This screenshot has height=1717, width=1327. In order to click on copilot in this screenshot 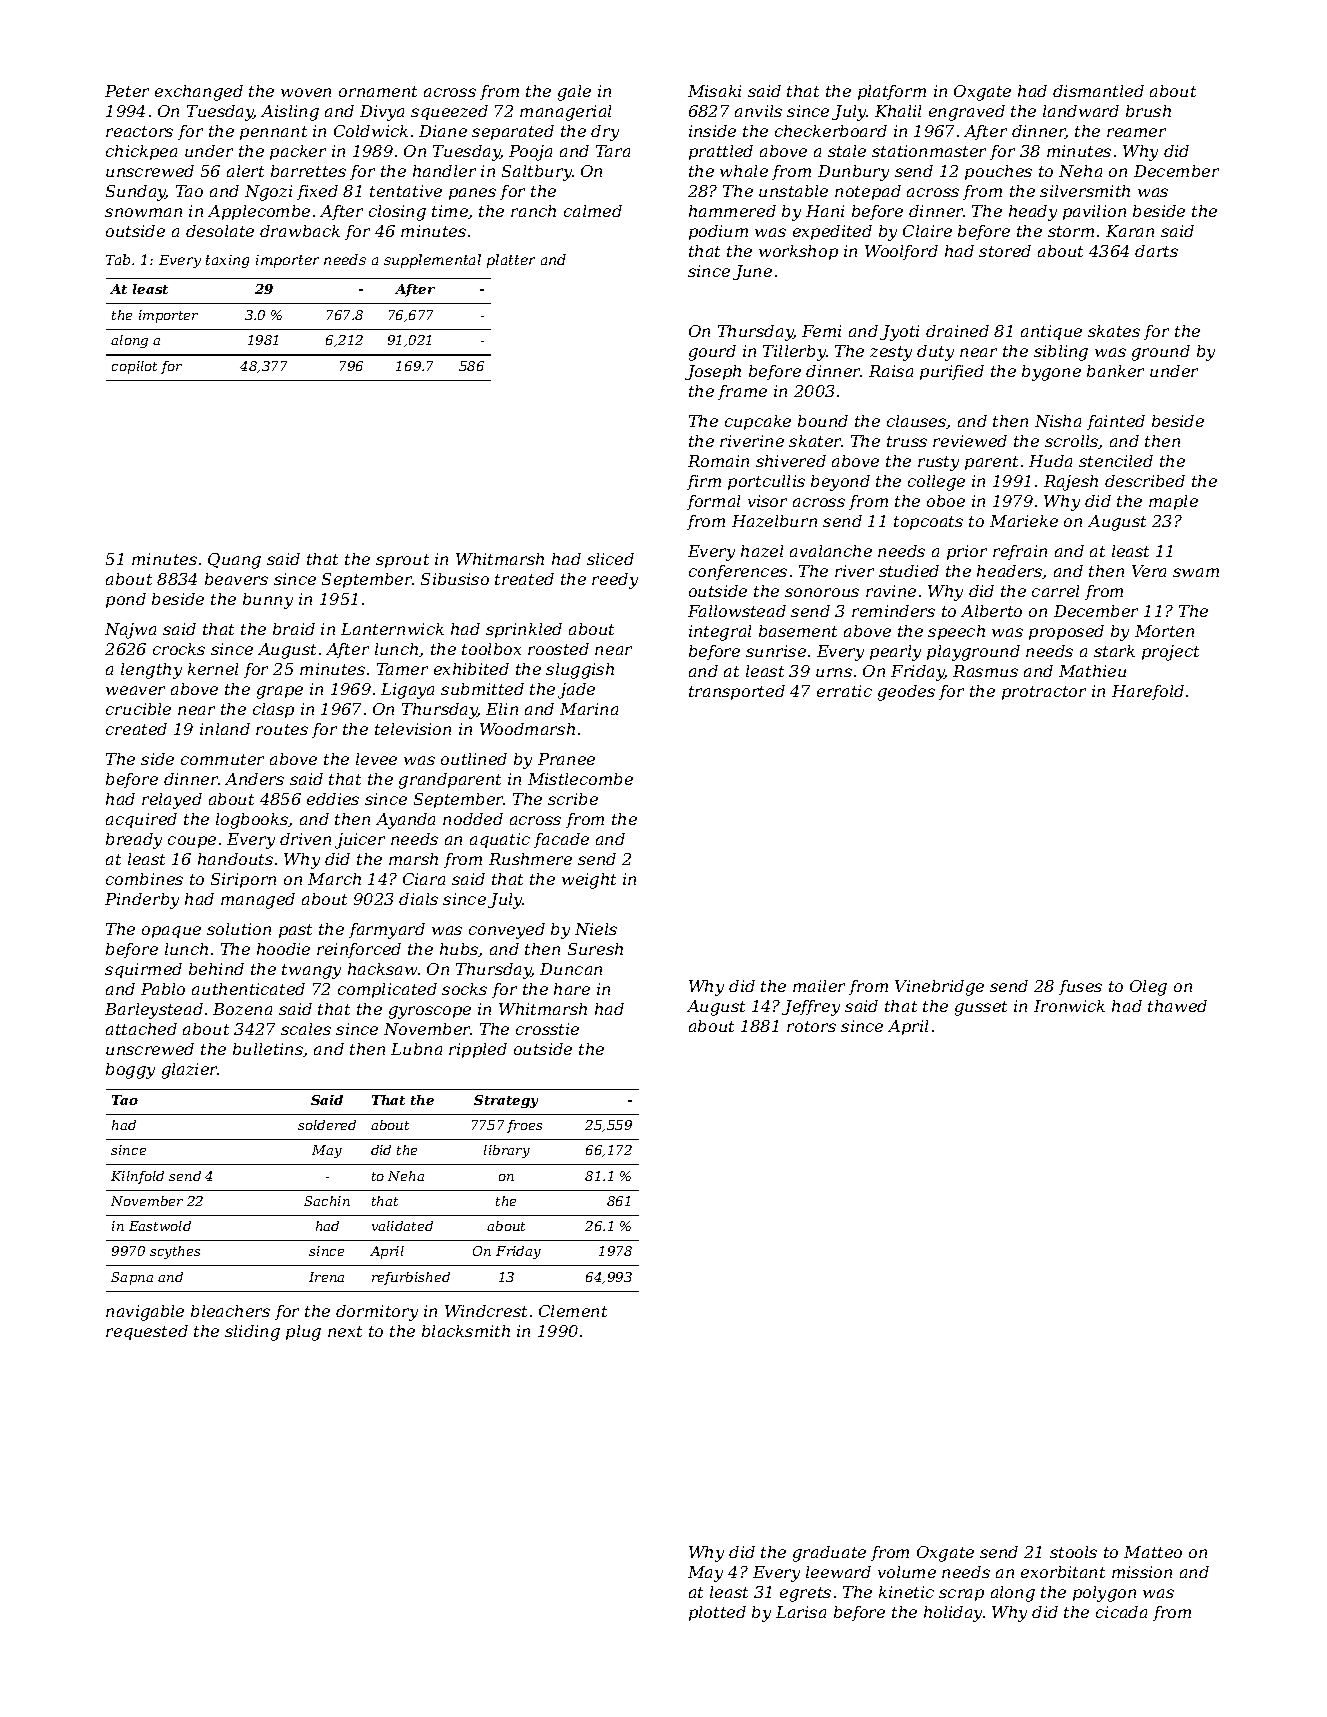, I will do `click(134, 367)`.
